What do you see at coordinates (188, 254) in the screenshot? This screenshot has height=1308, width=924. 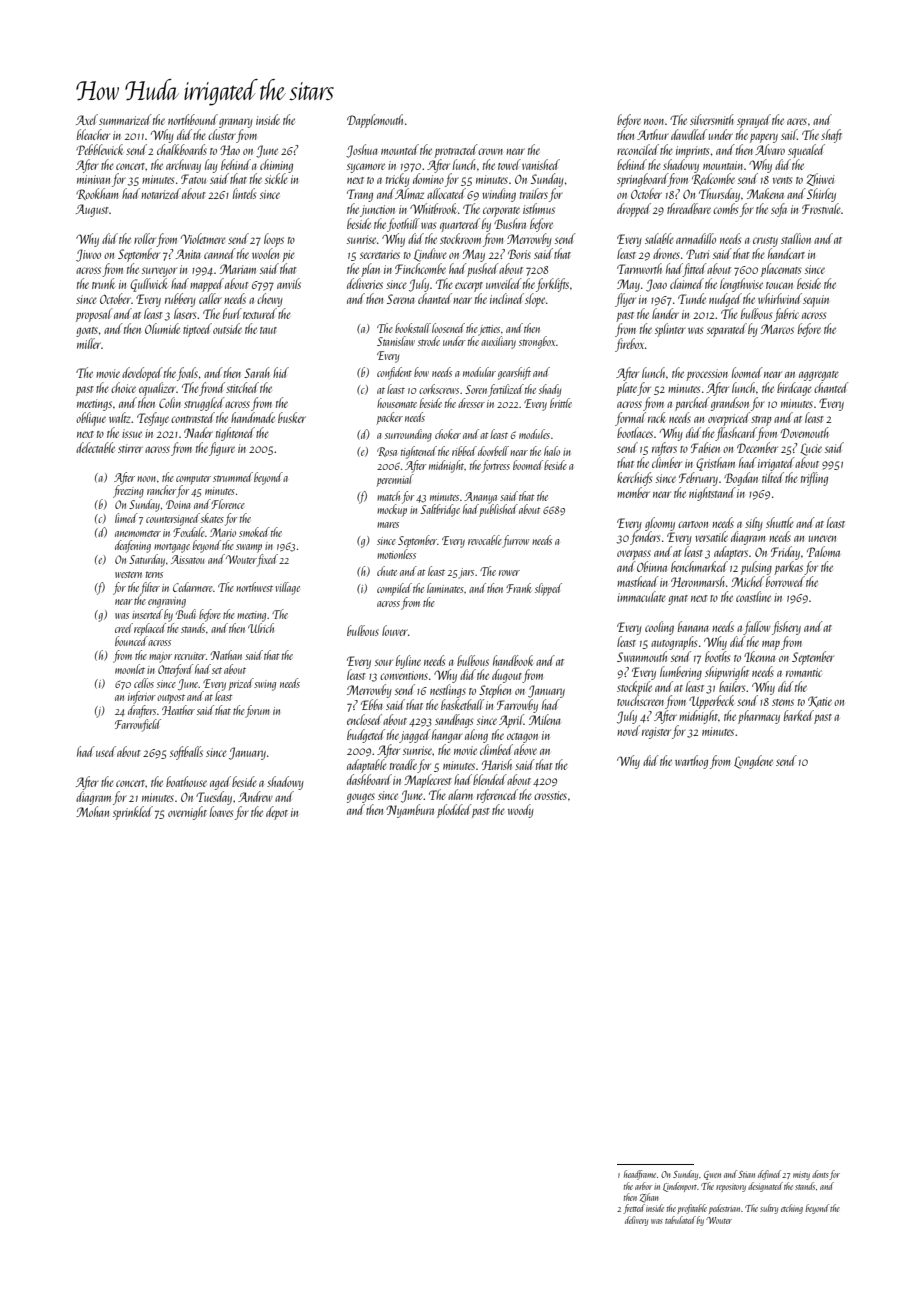 I see `Anita` at bounding box center [188, 254].
